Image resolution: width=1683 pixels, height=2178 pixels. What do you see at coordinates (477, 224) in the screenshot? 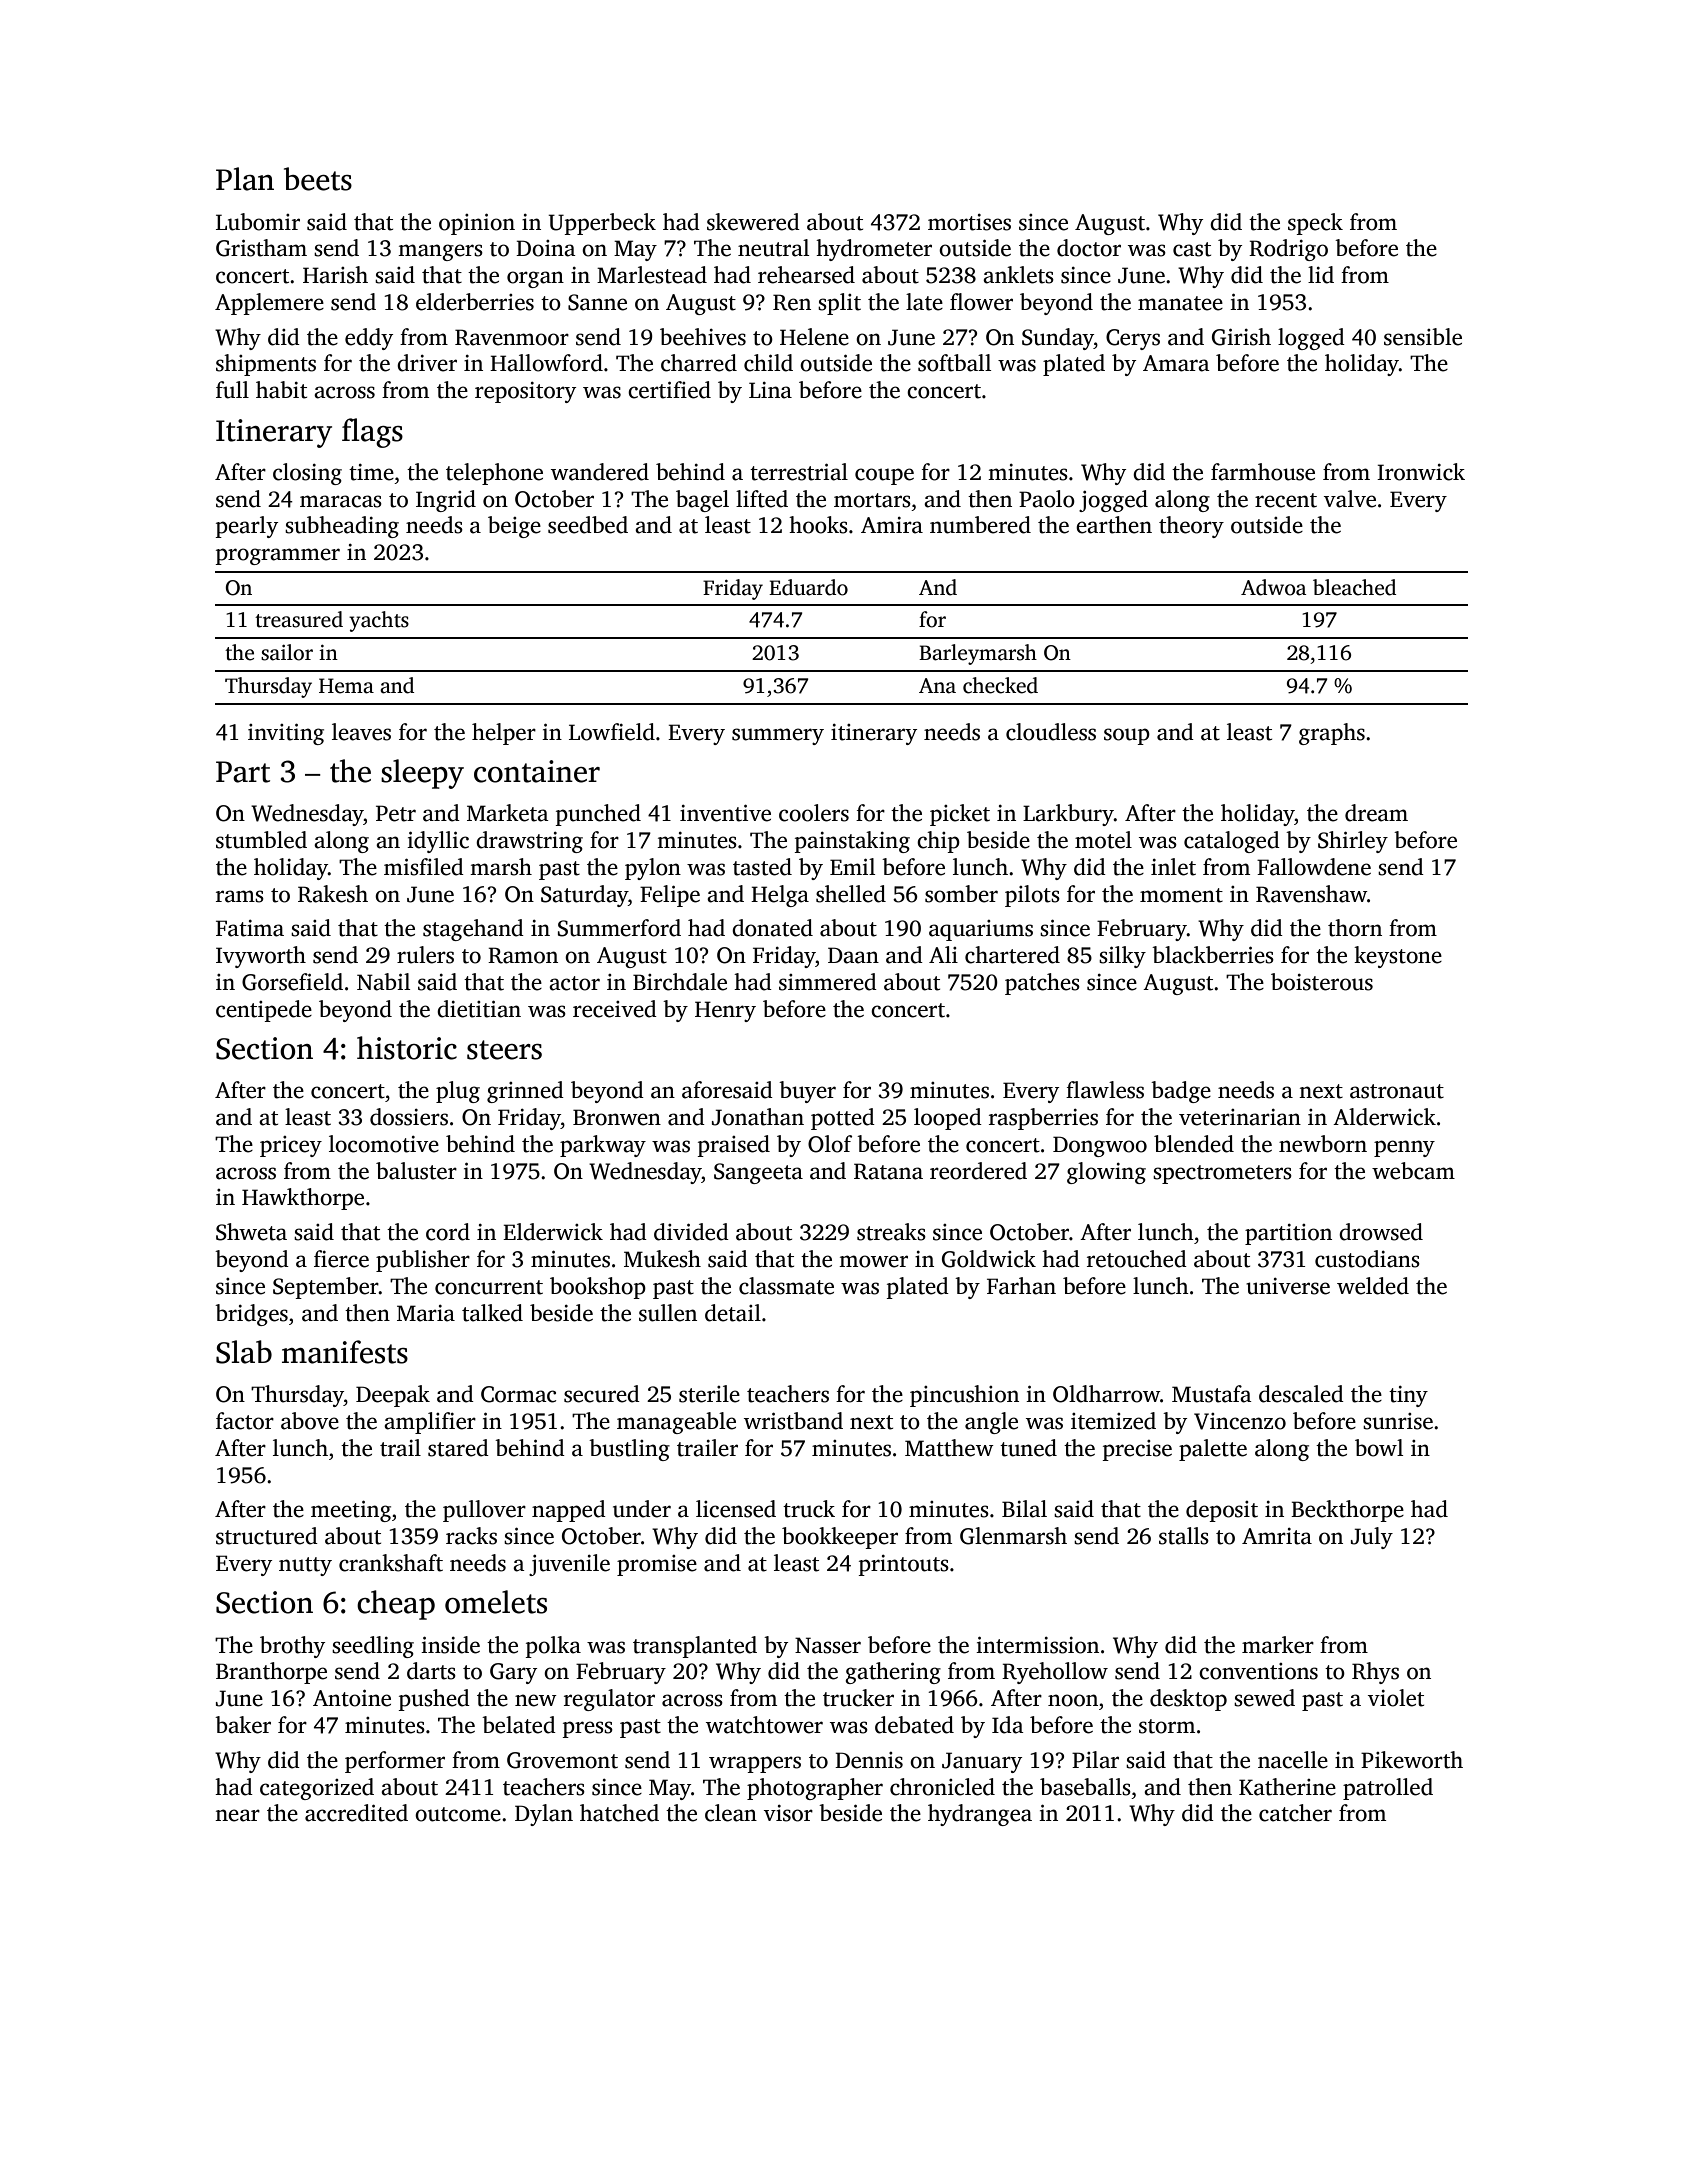
I see `opinion` at bounding box center [477, 224].
